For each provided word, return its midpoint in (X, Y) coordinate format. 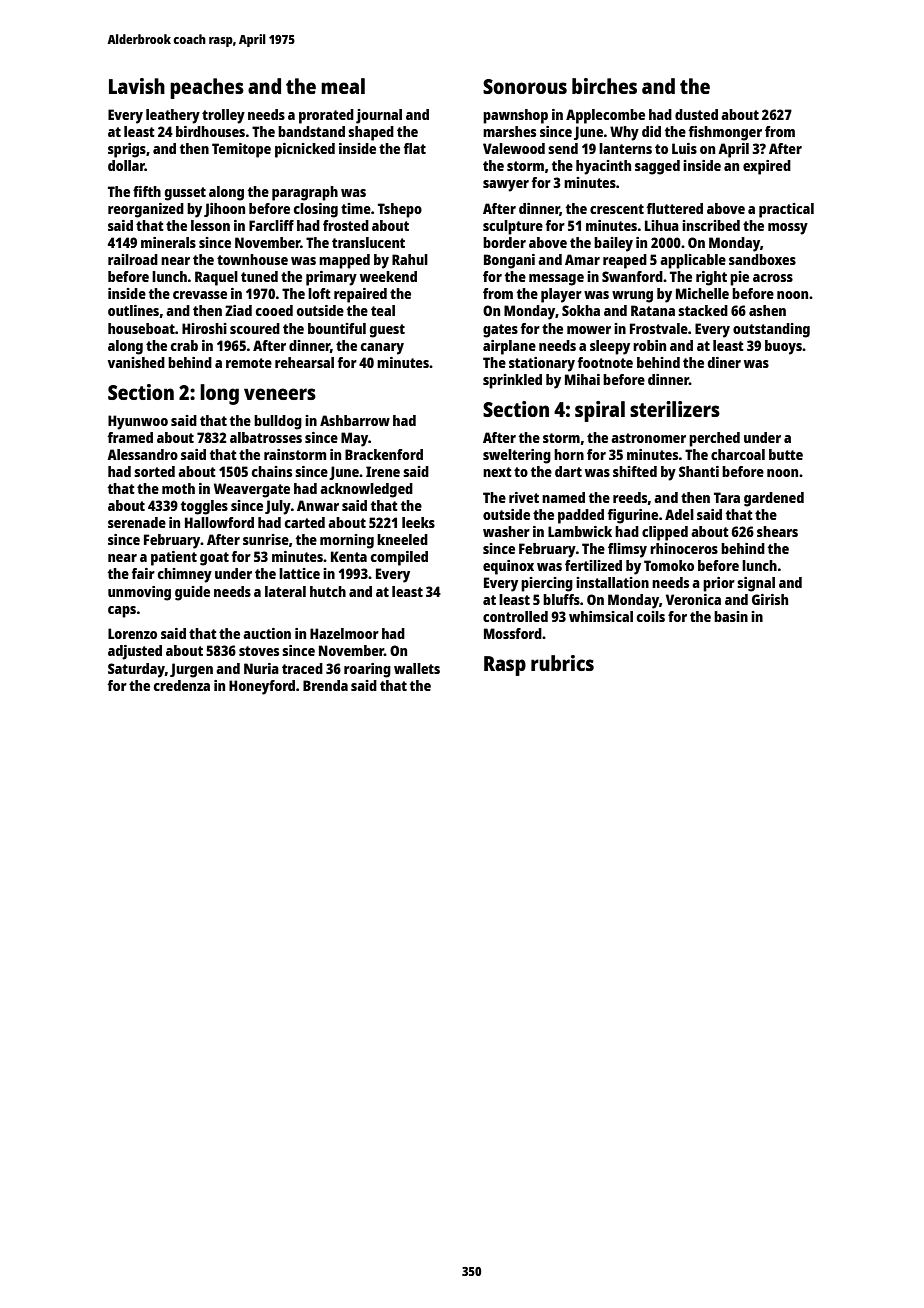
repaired (360, 295)
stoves (259, 651)
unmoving (139, 593)
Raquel (216, 278)
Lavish (137, 86)
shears (777, 531)
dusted (696, 114)
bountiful (337, 328)
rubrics (562, 663)
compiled (399, 558)
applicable (693, 261)
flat (414, 148)
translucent (368, 242)
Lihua (662, 225)
